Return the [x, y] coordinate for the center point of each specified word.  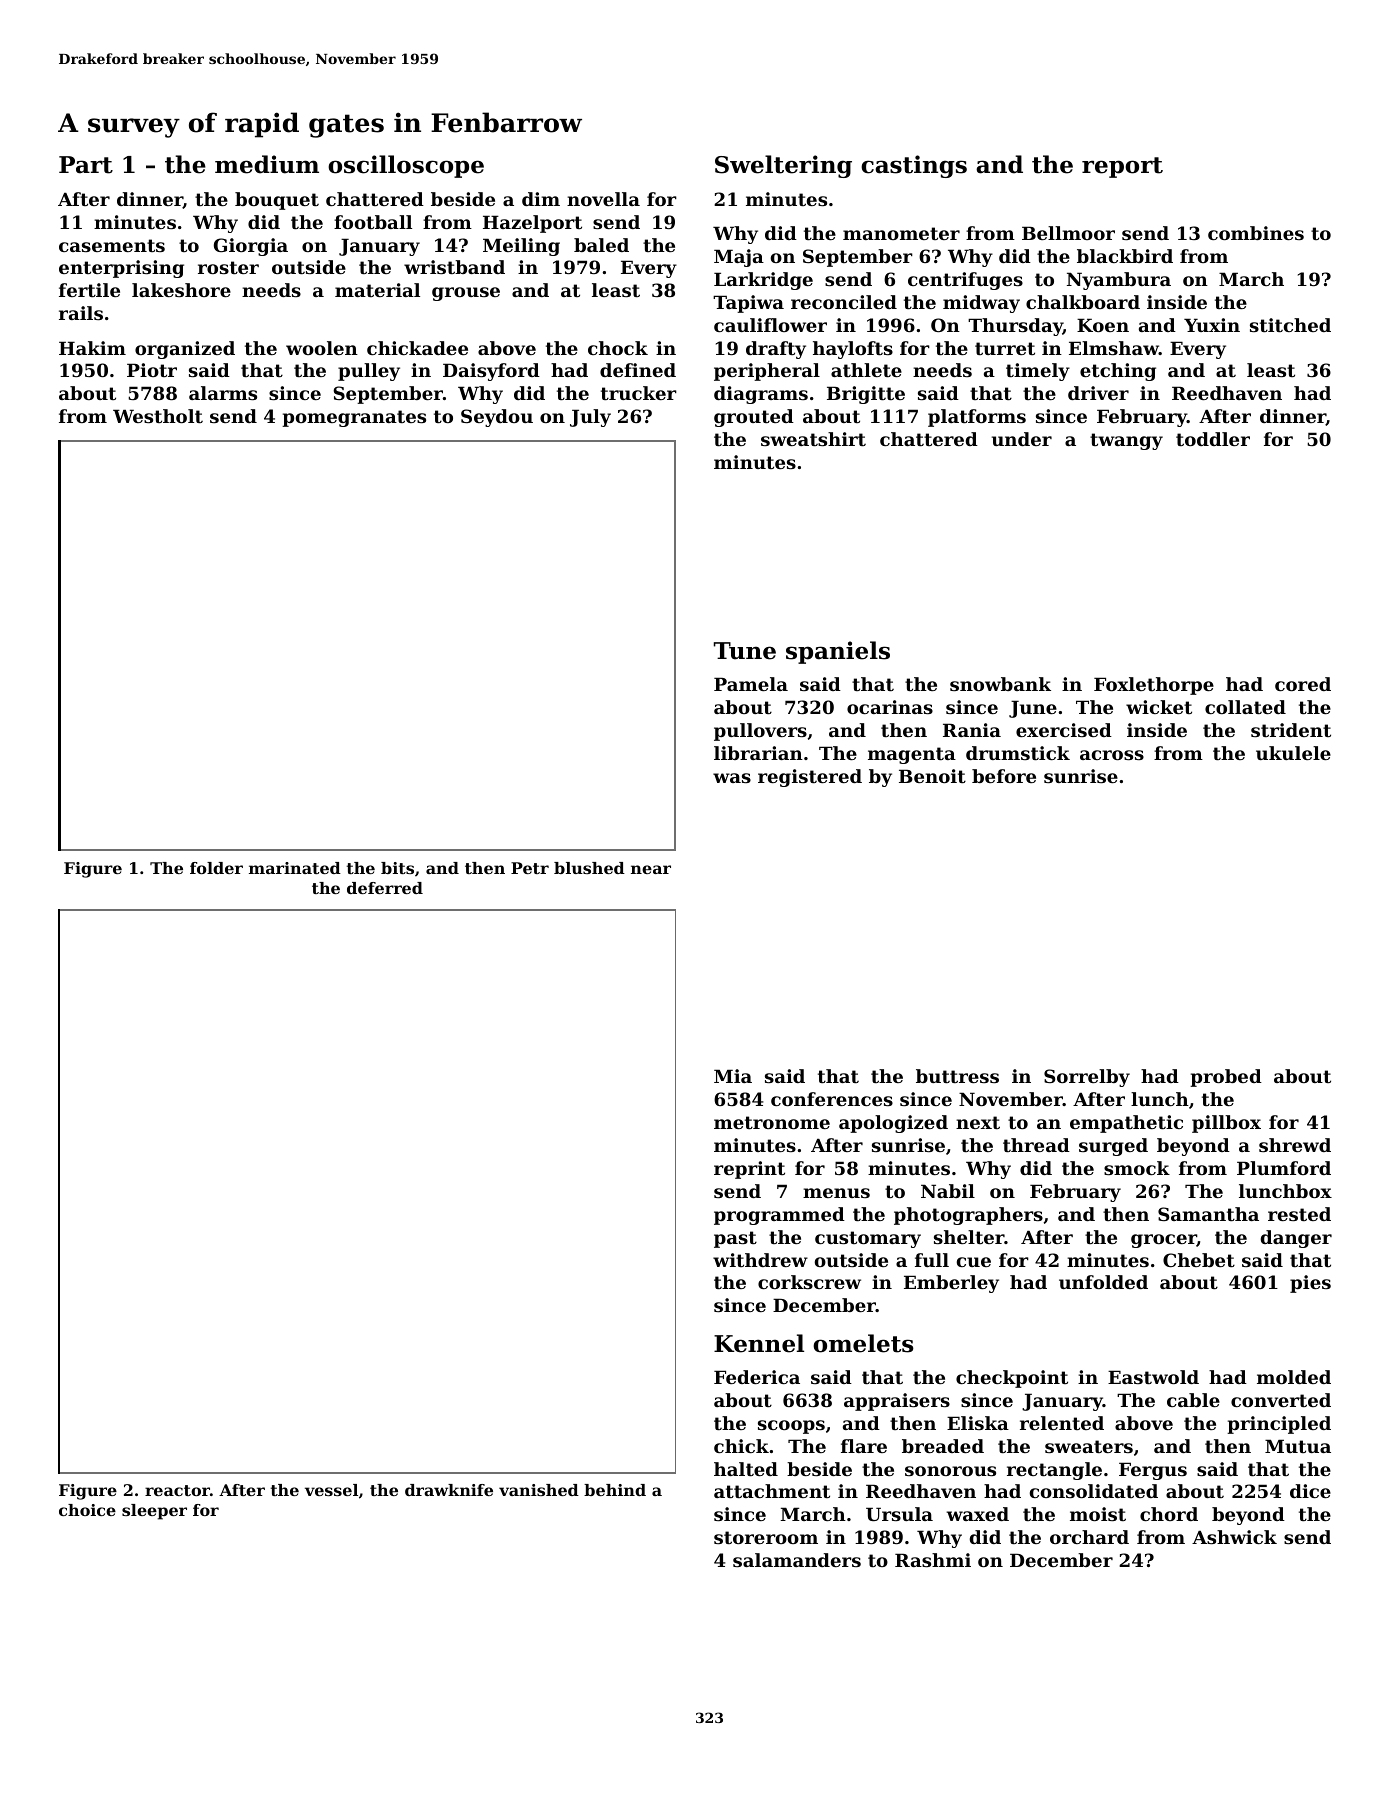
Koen [1103, 325]
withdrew [760, 1260]
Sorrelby [1087, 1078]
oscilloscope [406, 166]
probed [1226, 1078]
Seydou [497, 418]
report [1122, 167]
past [735, 1239]
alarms [223, 393]
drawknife [449, 1490]
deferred [385, 888]
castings [914, 166]
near [651, 869]
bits [397, 868]
